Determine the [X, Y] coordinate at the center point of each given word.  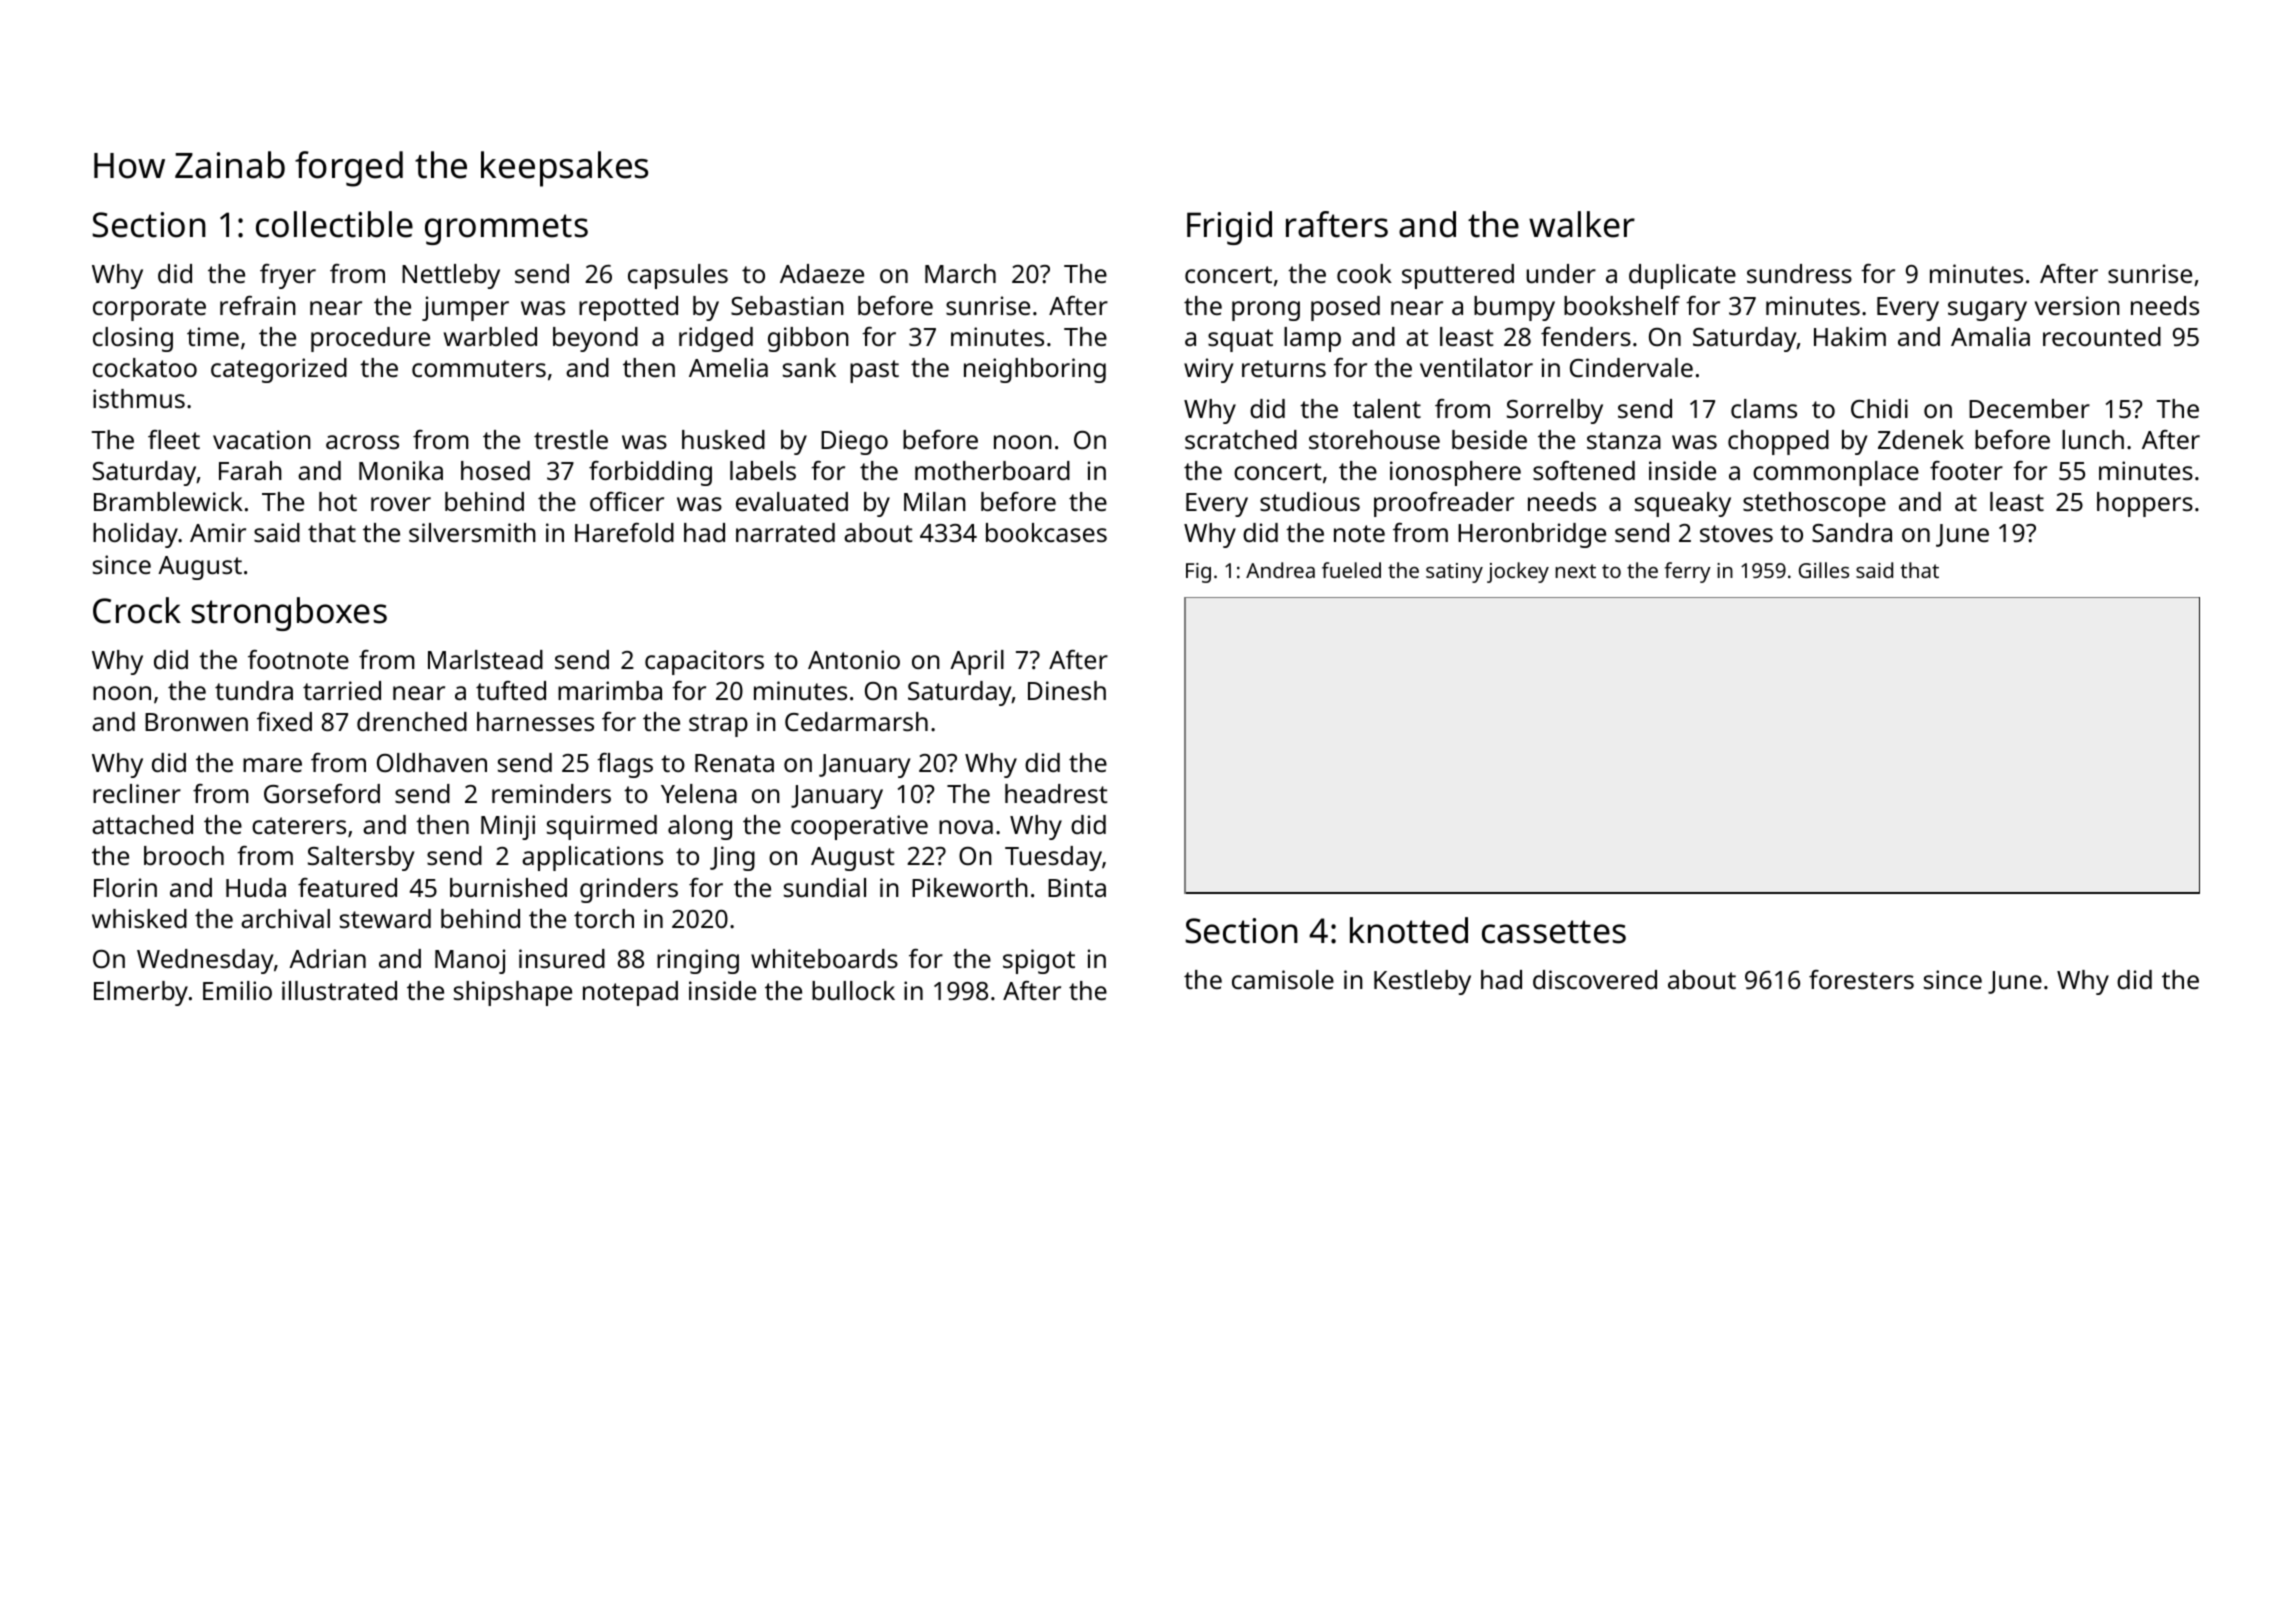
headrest [1056, 793]
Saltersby [361, 858]
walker [1582, 224]
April [977, 662]
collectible [334, 224]
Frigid [1229, 228]
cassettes [1554, 932]
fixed [284, 721]
